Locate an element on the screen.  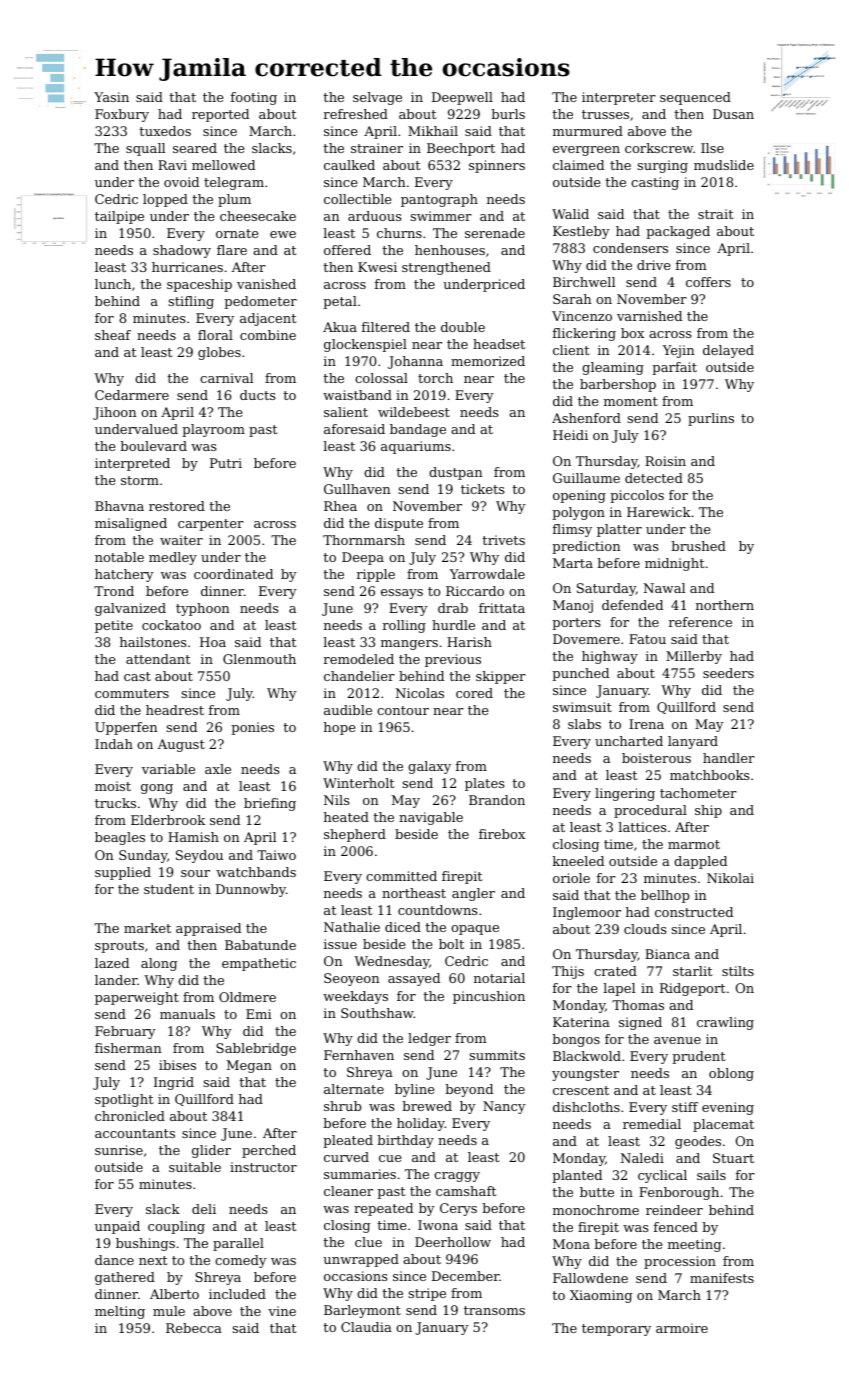
footing is located at coordinates (254, 98).
